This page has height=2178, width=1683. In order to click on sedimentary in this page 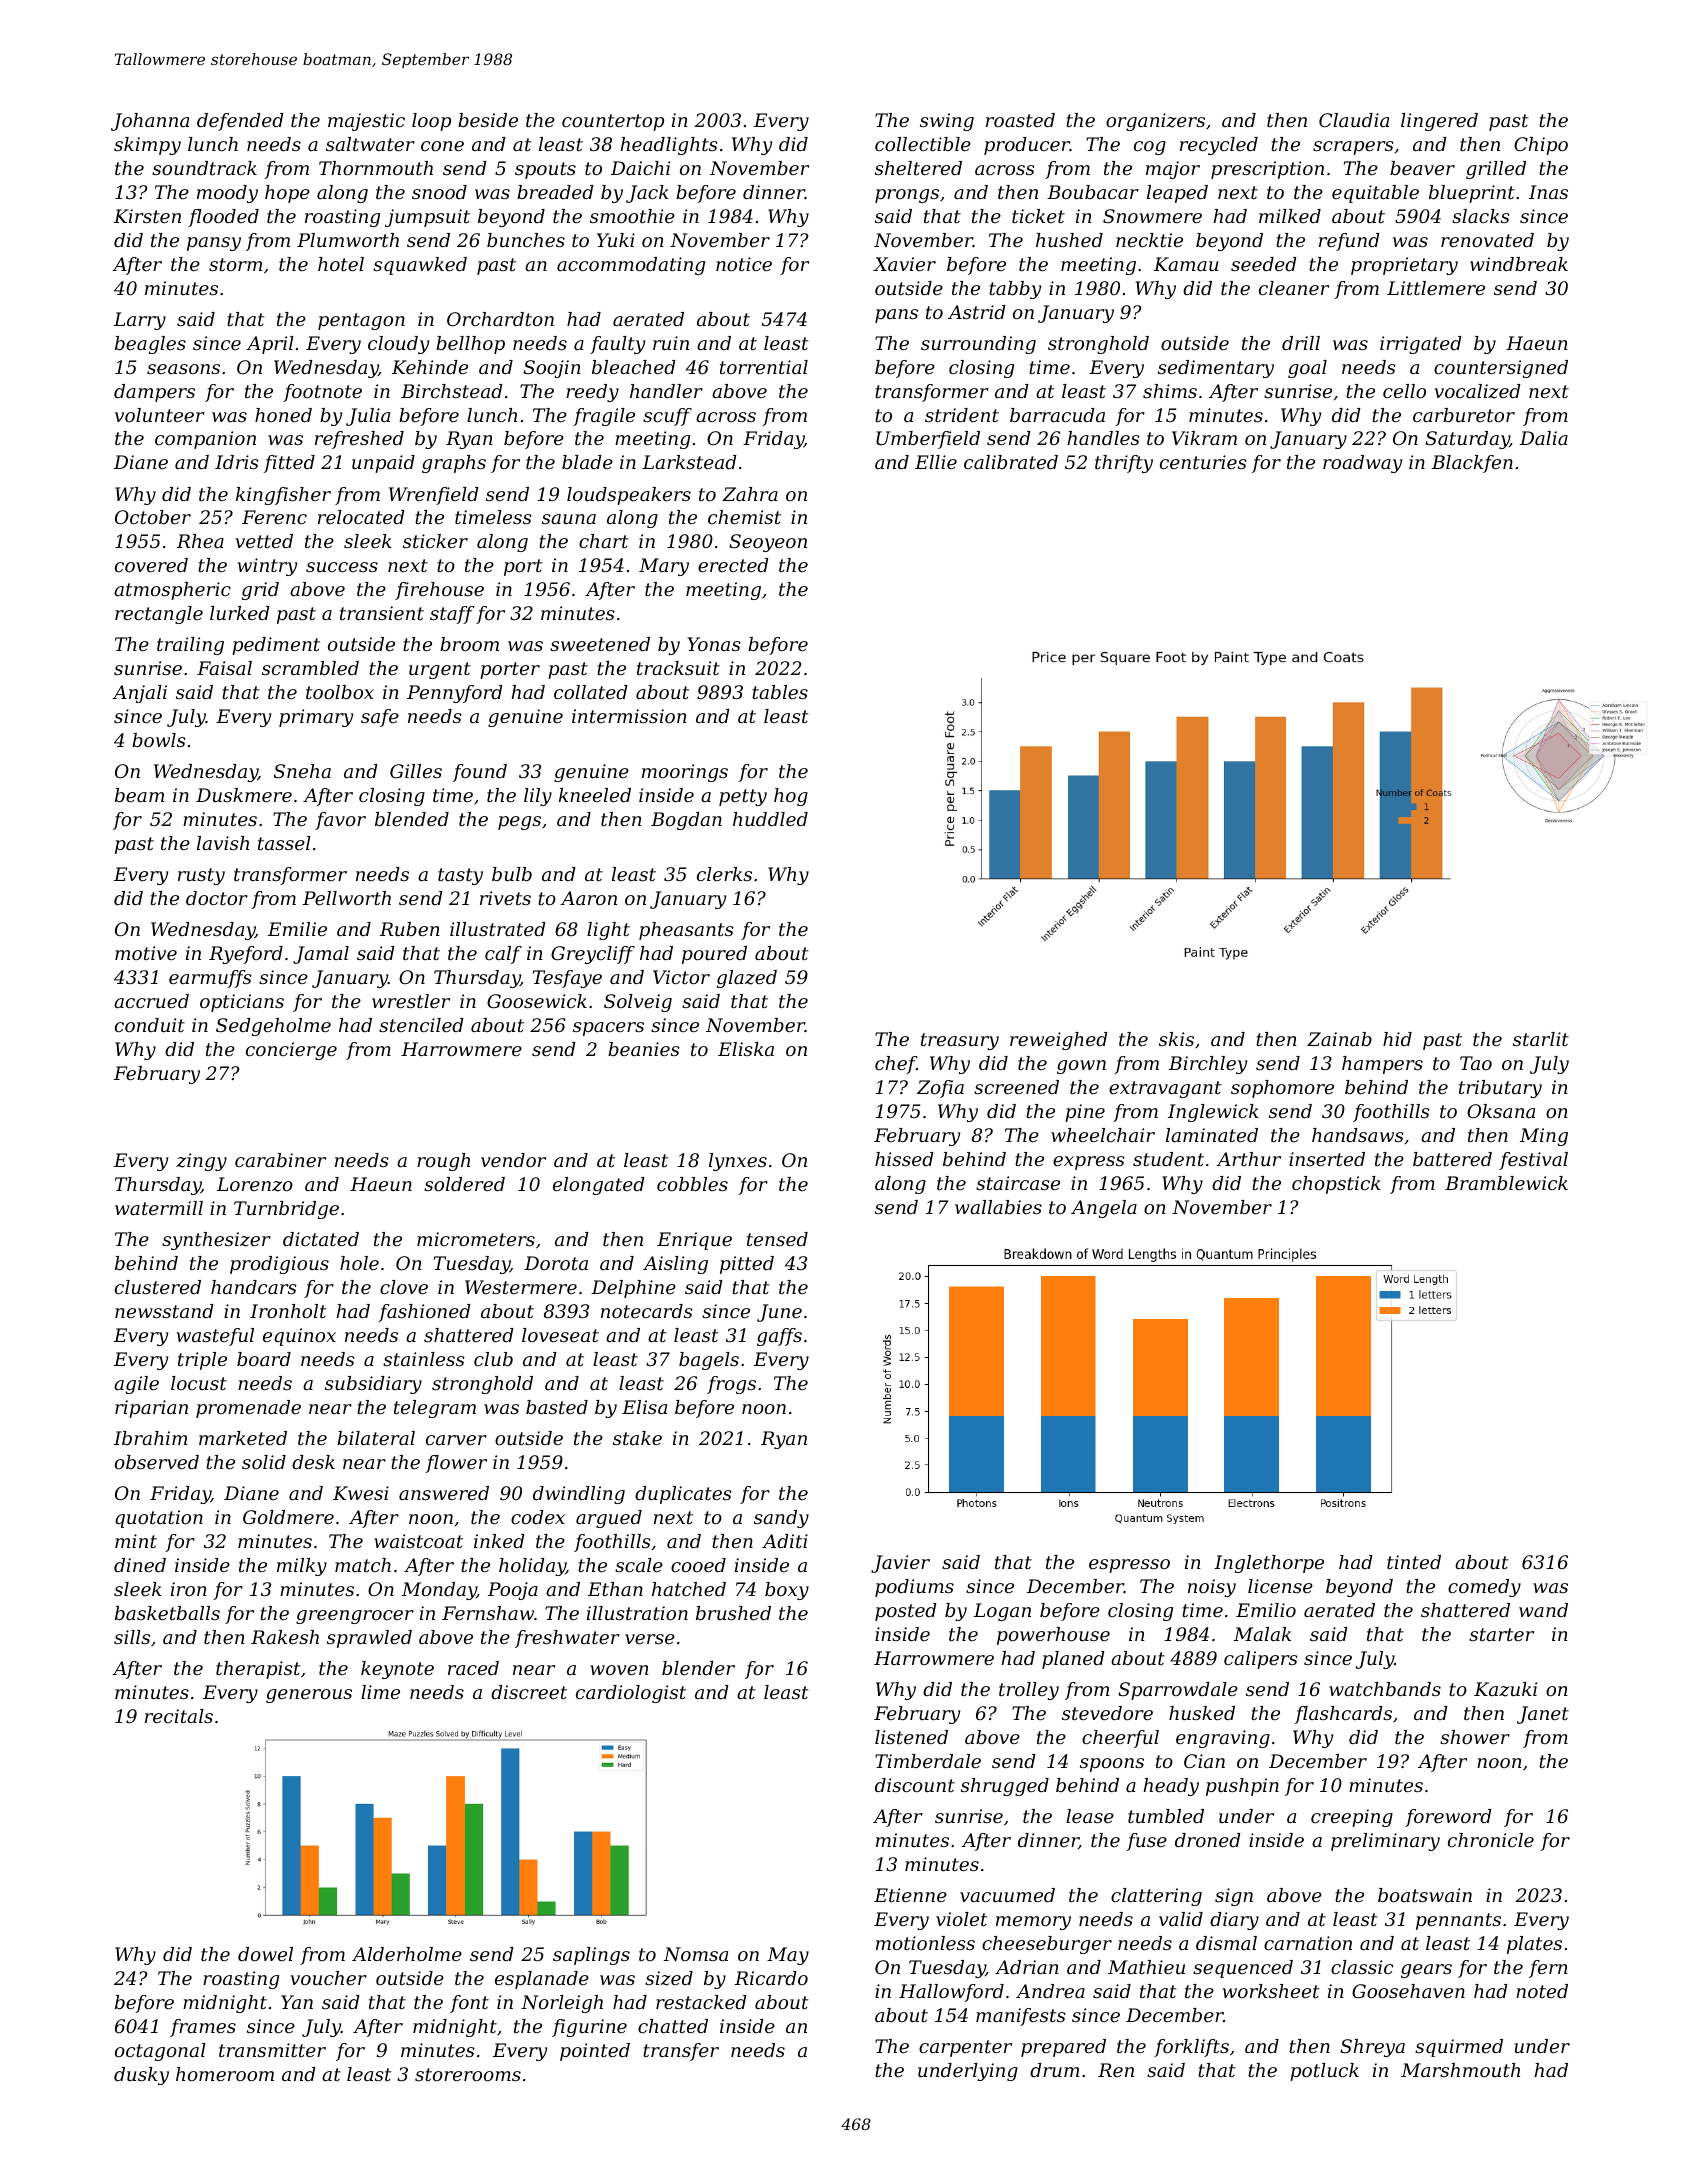, I will do `click(1216, 369)`.
